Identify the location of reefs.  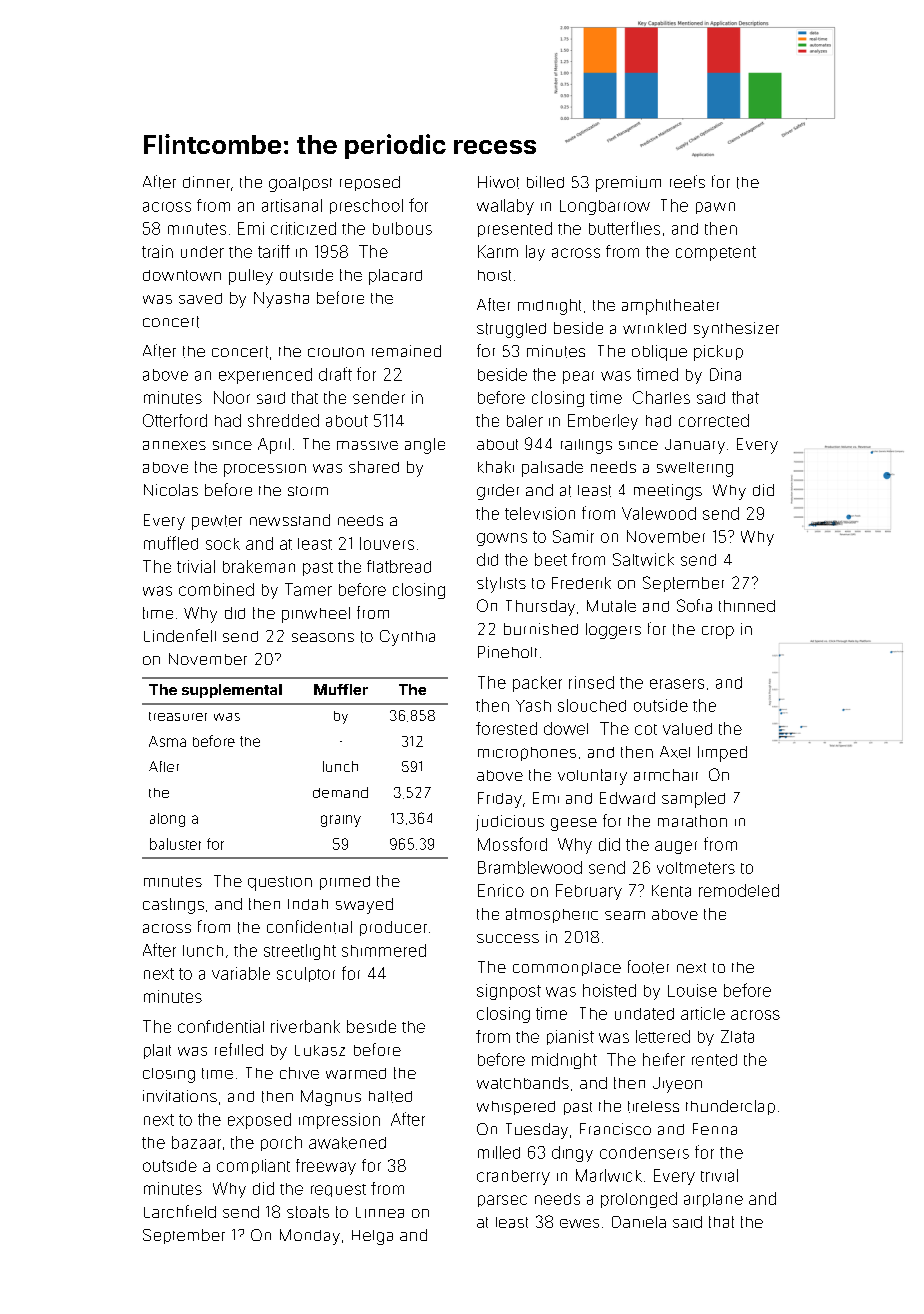
(687, 181).
